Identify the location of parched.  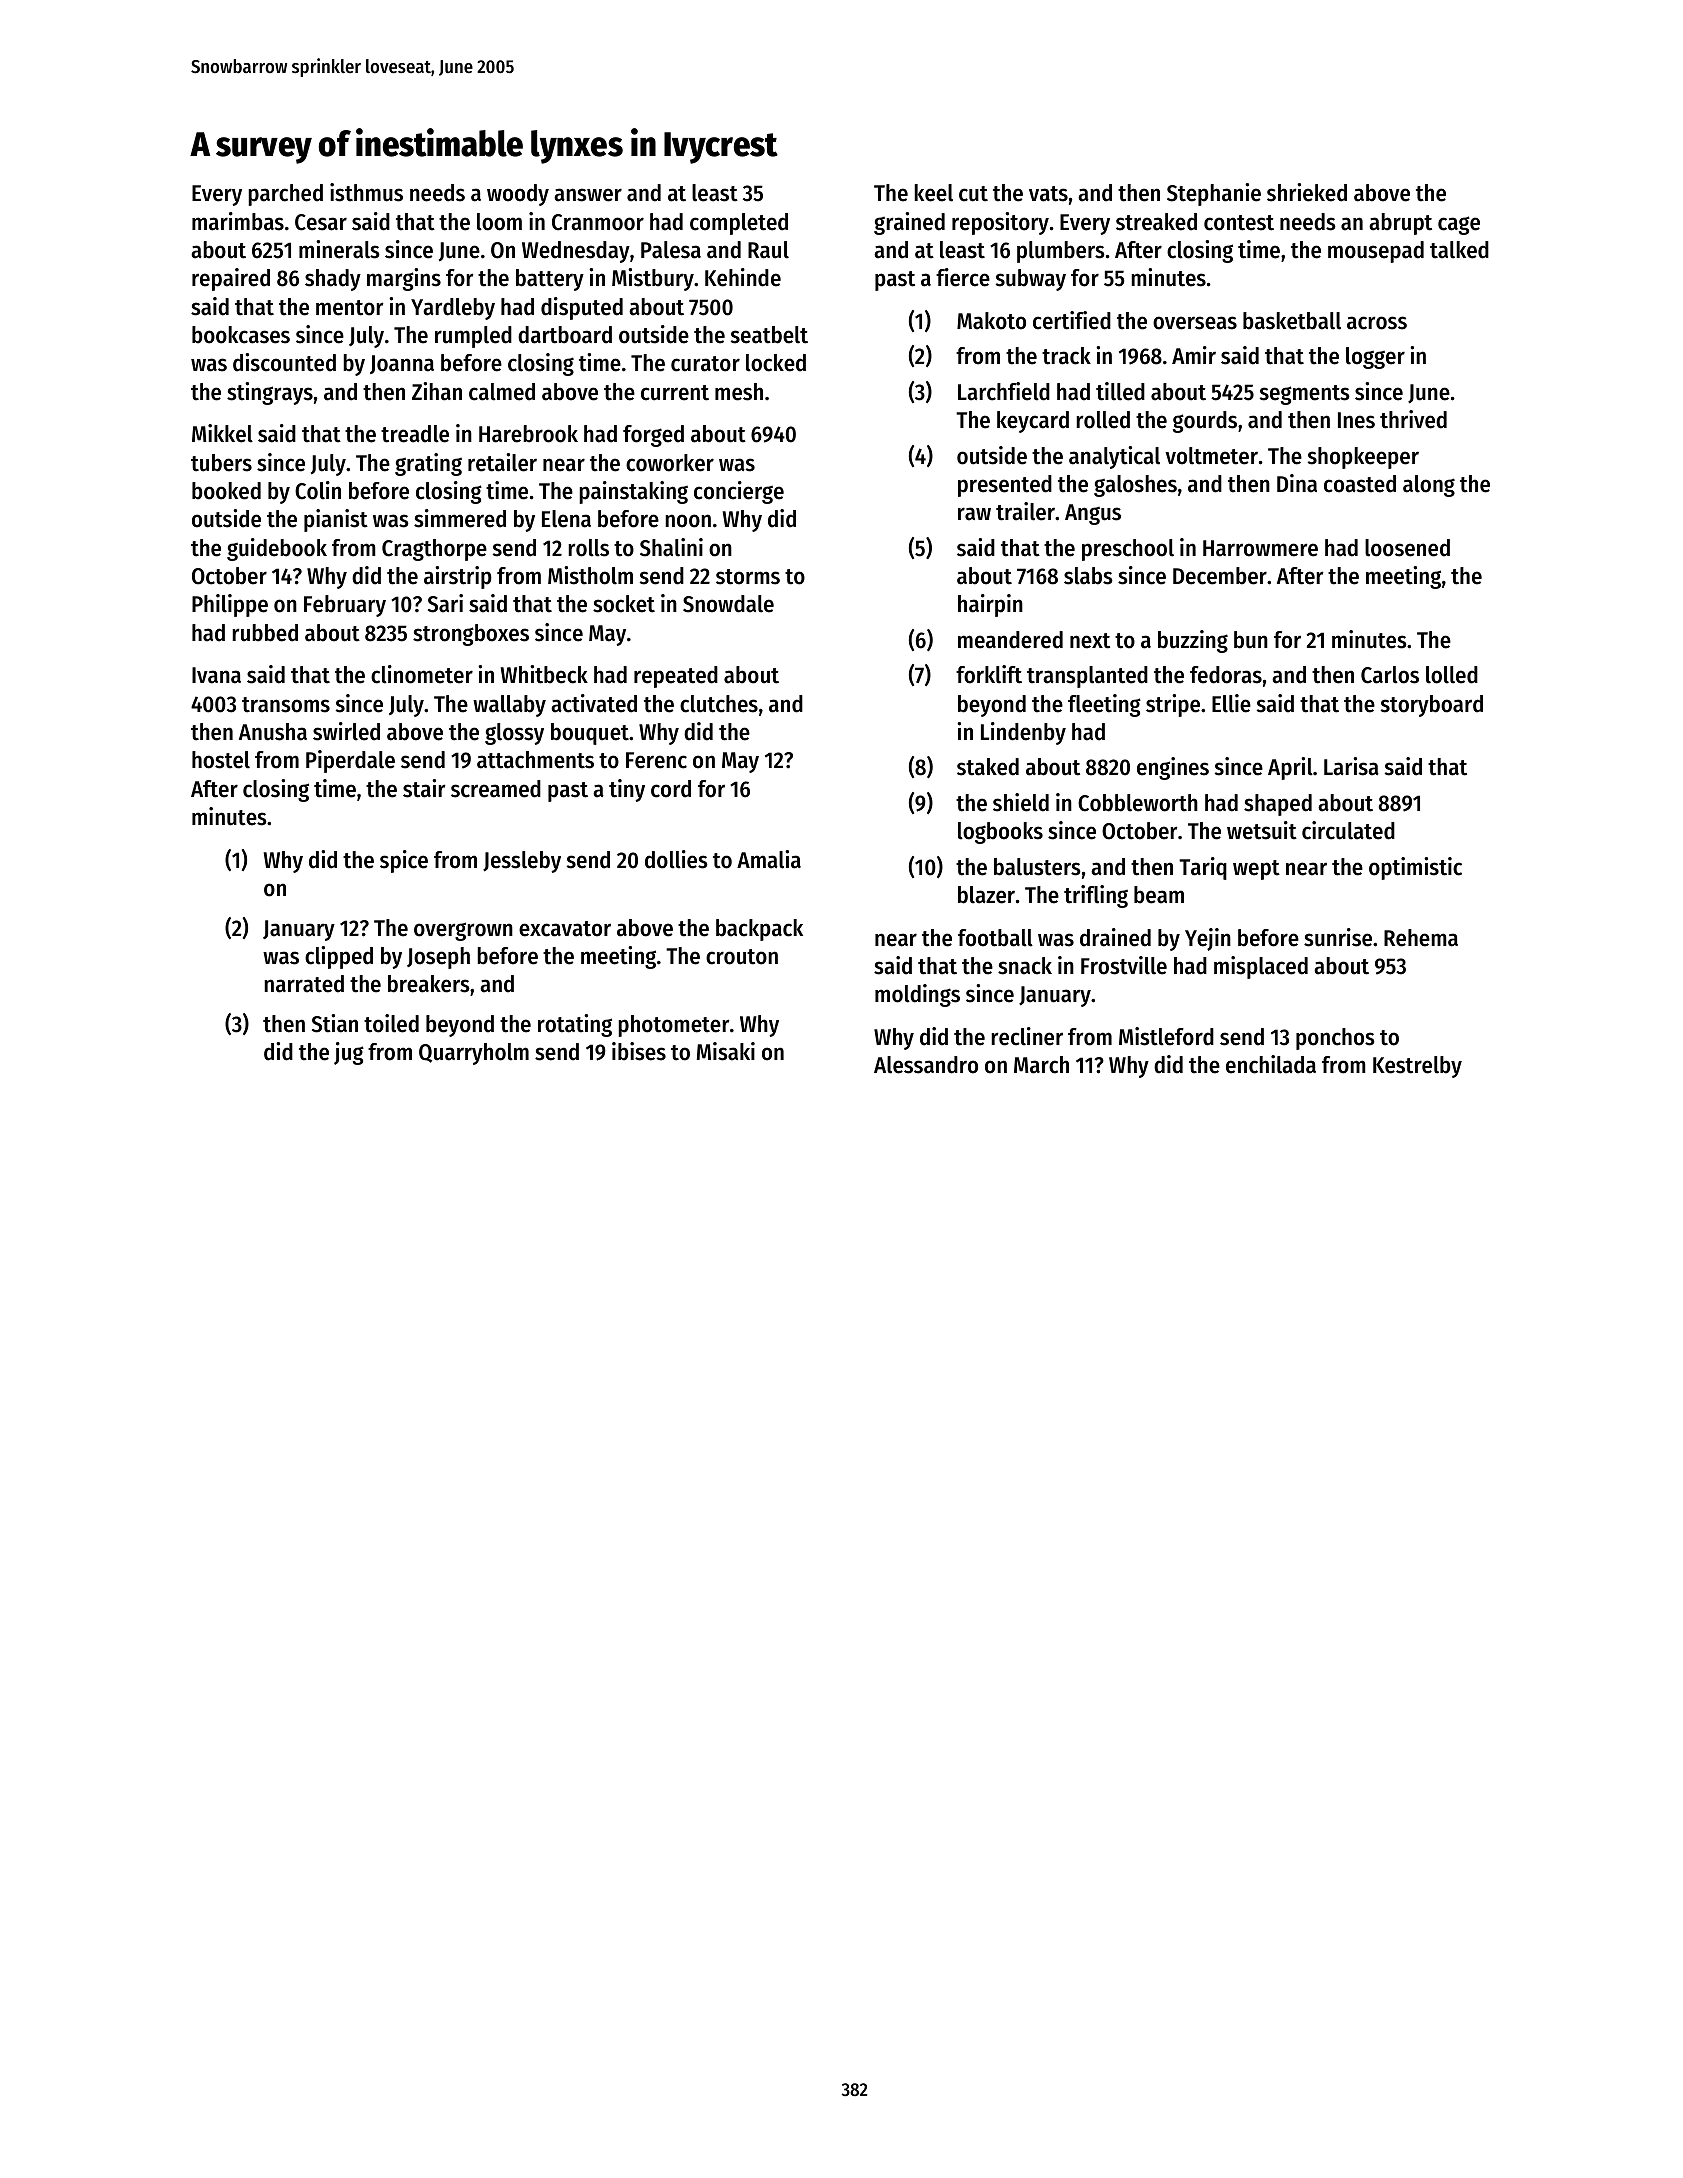
(285, 195).
